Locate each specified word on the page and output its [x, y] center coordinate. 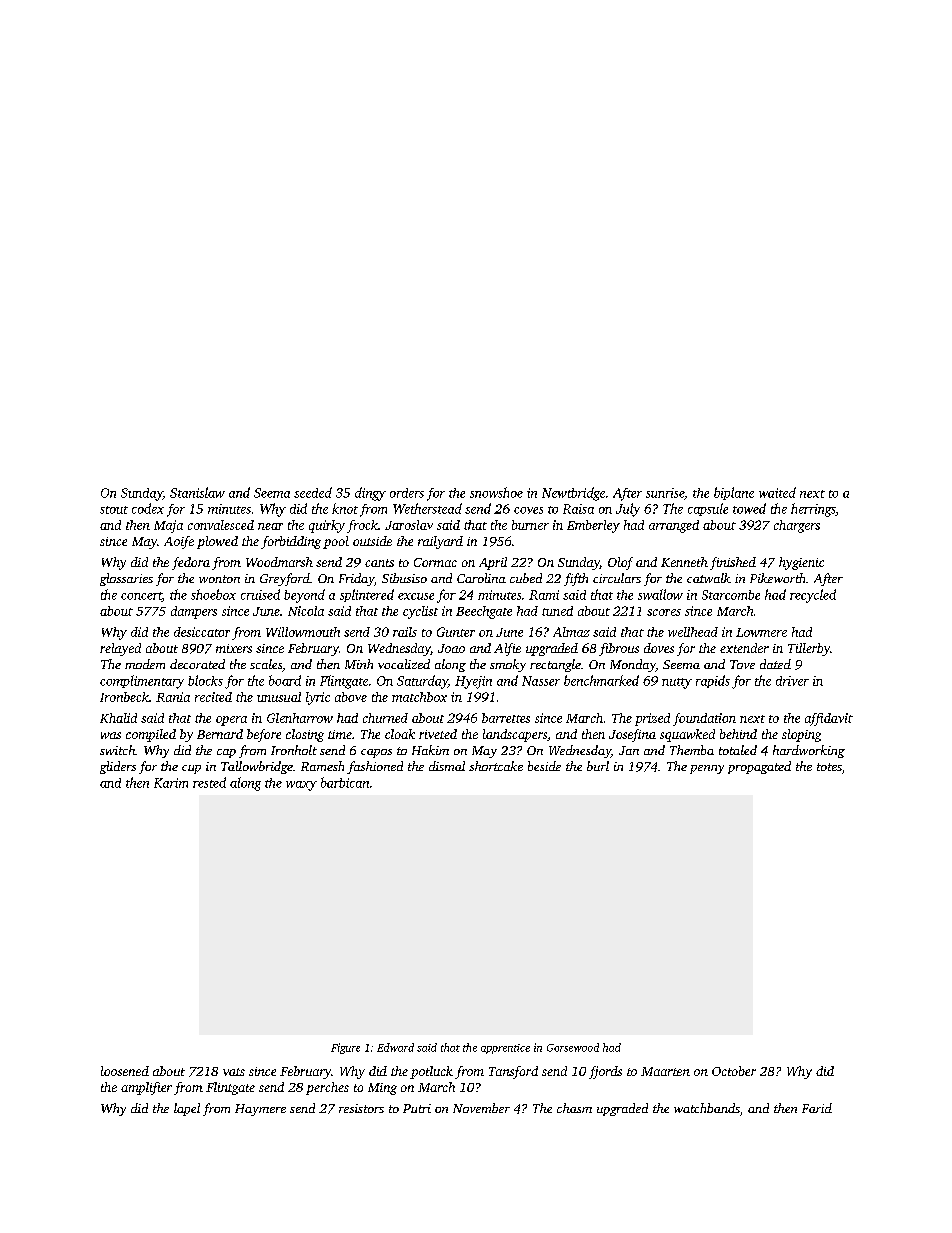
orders [407, 493]
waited [777, 492]
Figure [345, 1048]
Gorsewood [573, 1047]
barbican [345, 782]
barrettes [506, 718]
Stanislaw [197, 492]
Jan [629, 750]
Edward [395, 1047]
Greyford [285, 579]
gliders [118, 767]
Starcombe [731, 595]
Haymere [260, 1110]
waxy [301, 786]
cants [379, 563]
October [734, 1071]
